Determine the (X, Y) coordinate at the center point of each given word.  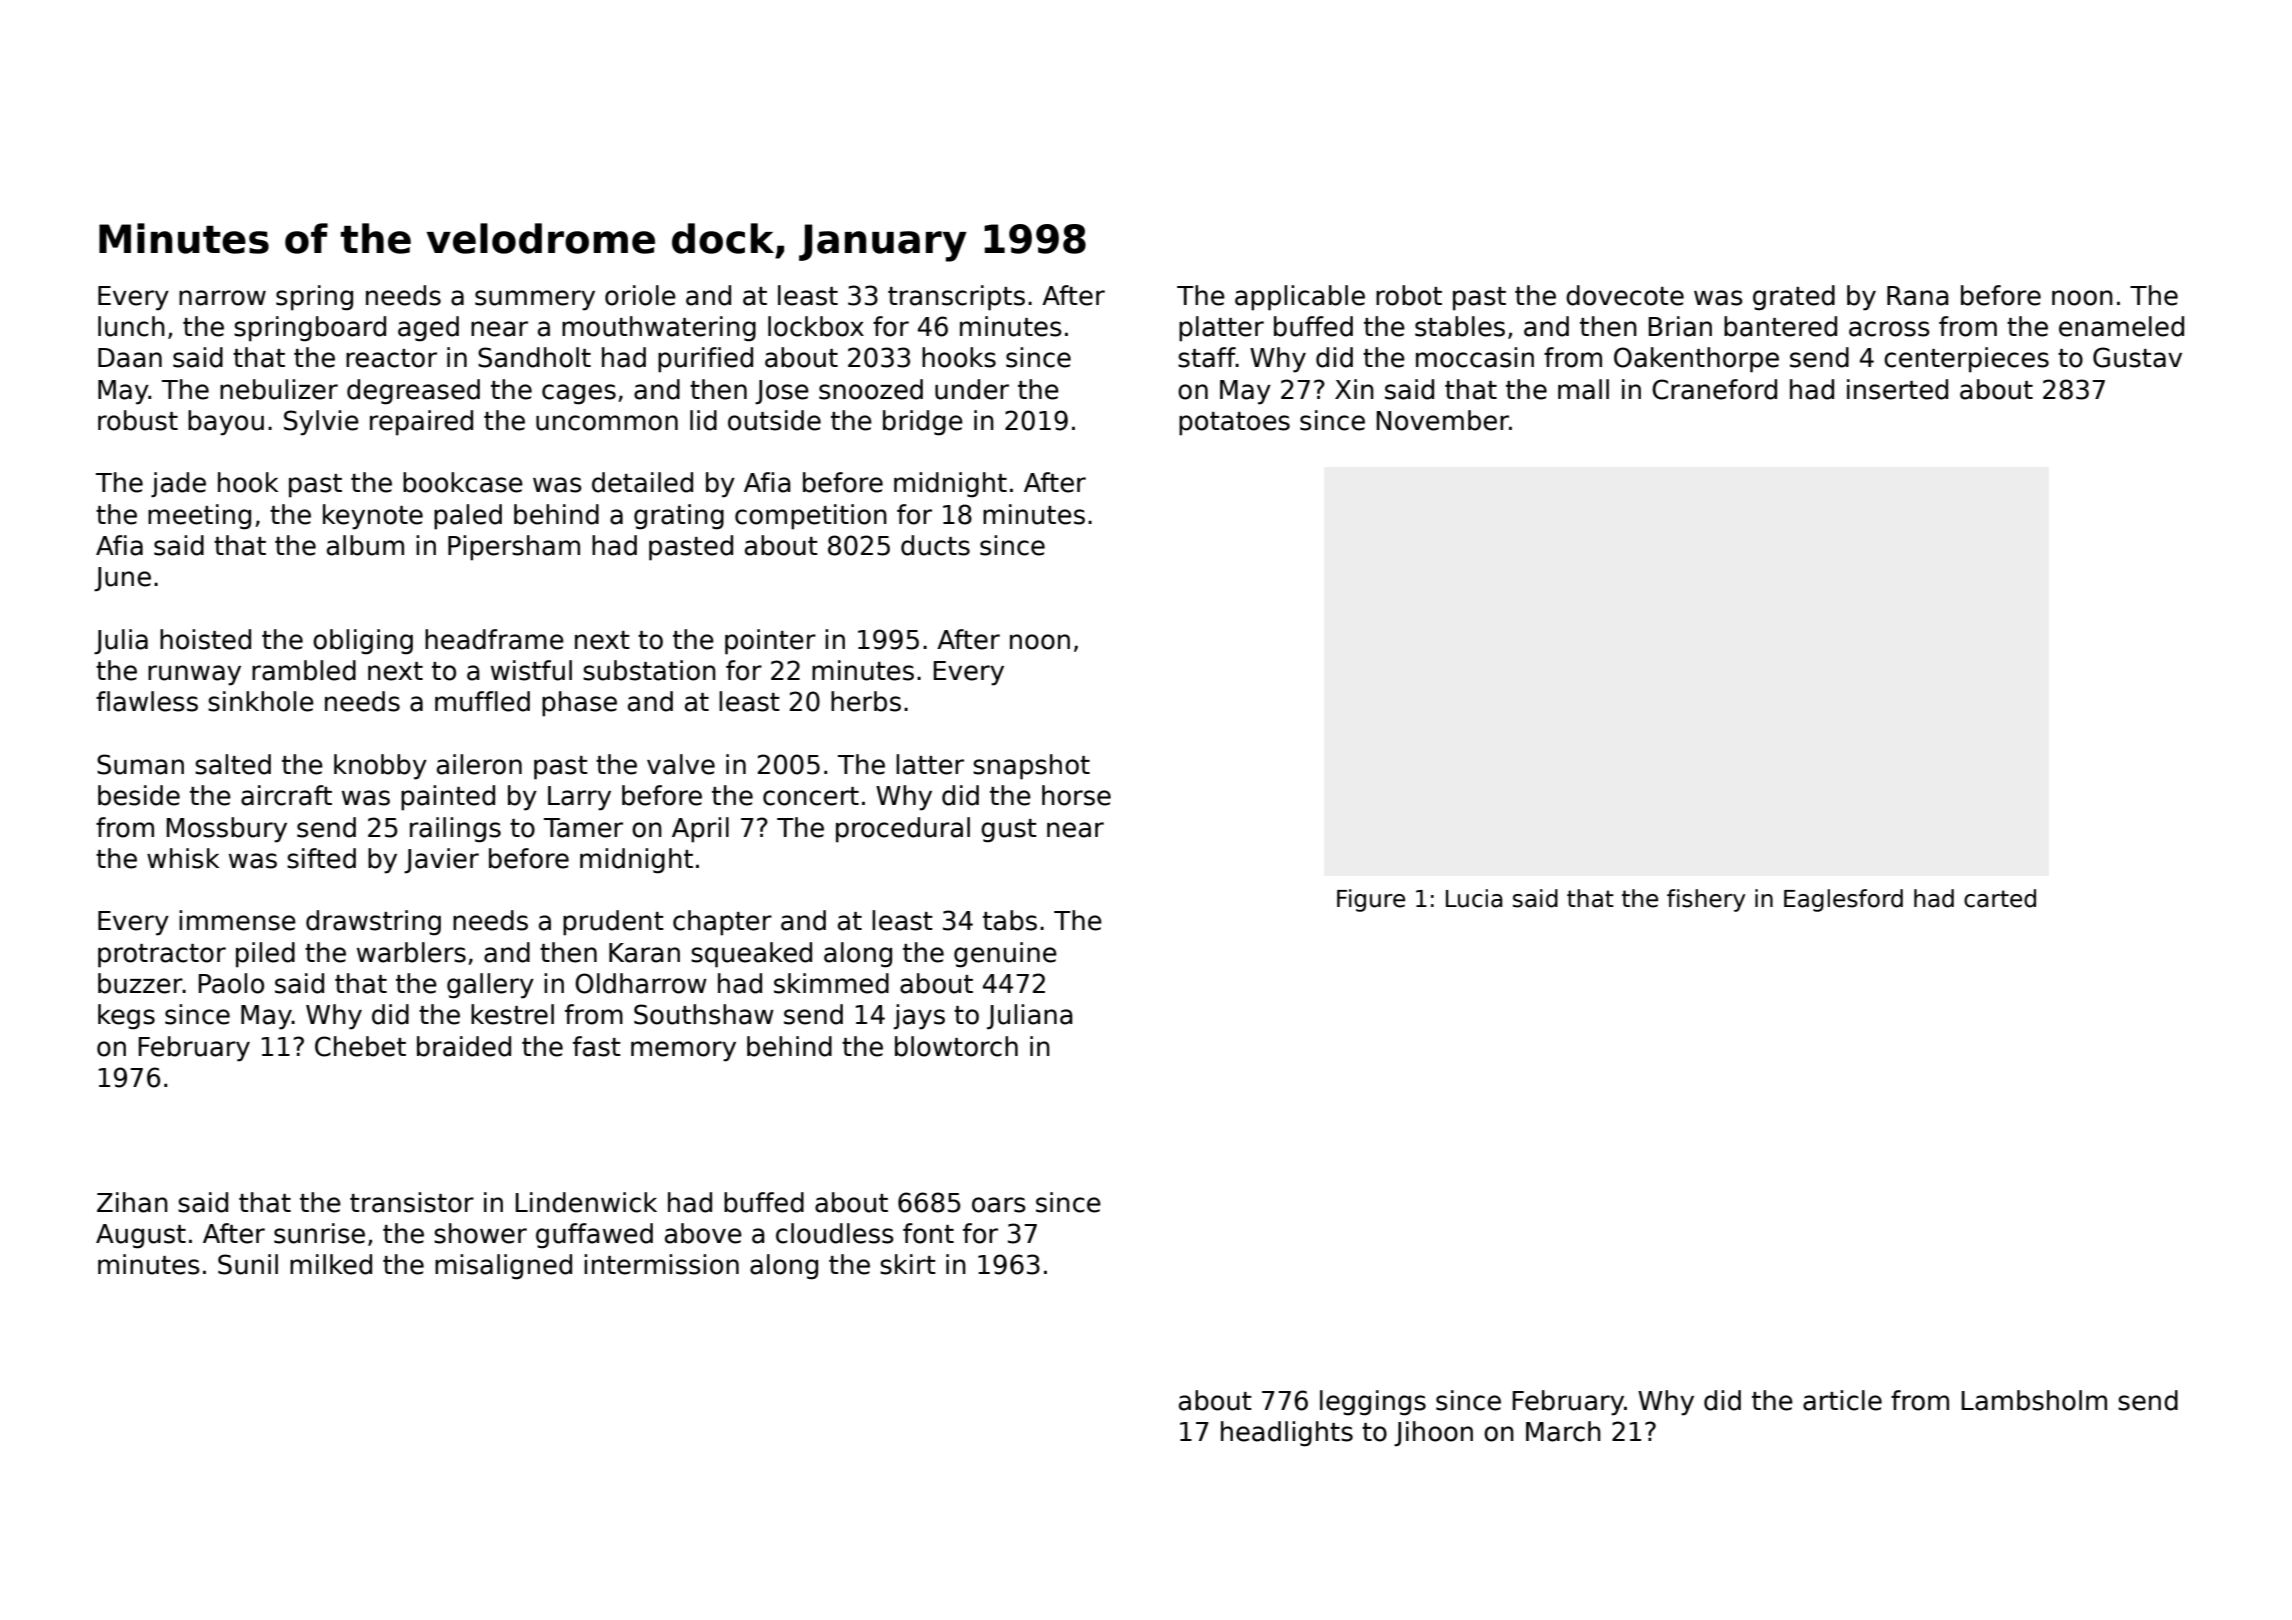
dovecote (1625, 295)
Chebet (360, 1046)
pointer (770, 642)
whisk (183, 858)
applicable (1300, 298)
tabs (1010, 920)
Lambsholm (2034, 1400)
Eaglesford (1843, 900)
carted (2000, 898)
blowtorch (956, 1046)
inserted (1897, 389)
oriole (640, 295)
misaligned (503, 1267)
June (122, 579)
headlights (1287, 1434)
